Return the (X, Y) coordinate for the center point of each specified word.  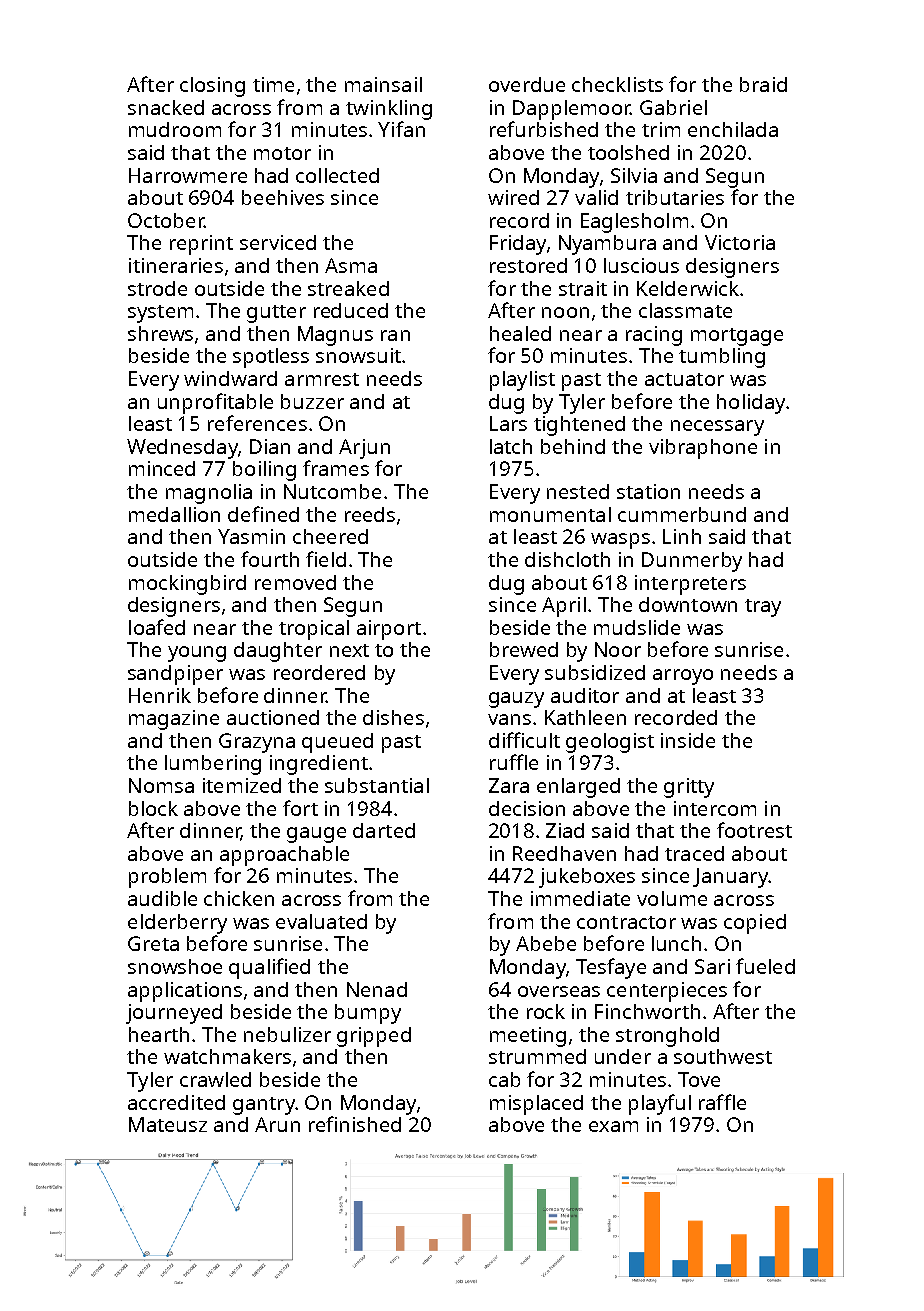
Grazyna (257, 743)
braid (763, 84)
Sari (712, 966)
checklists (617, 84)
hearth (159, 1034)
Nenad (377, 989)
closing (212, 87)
